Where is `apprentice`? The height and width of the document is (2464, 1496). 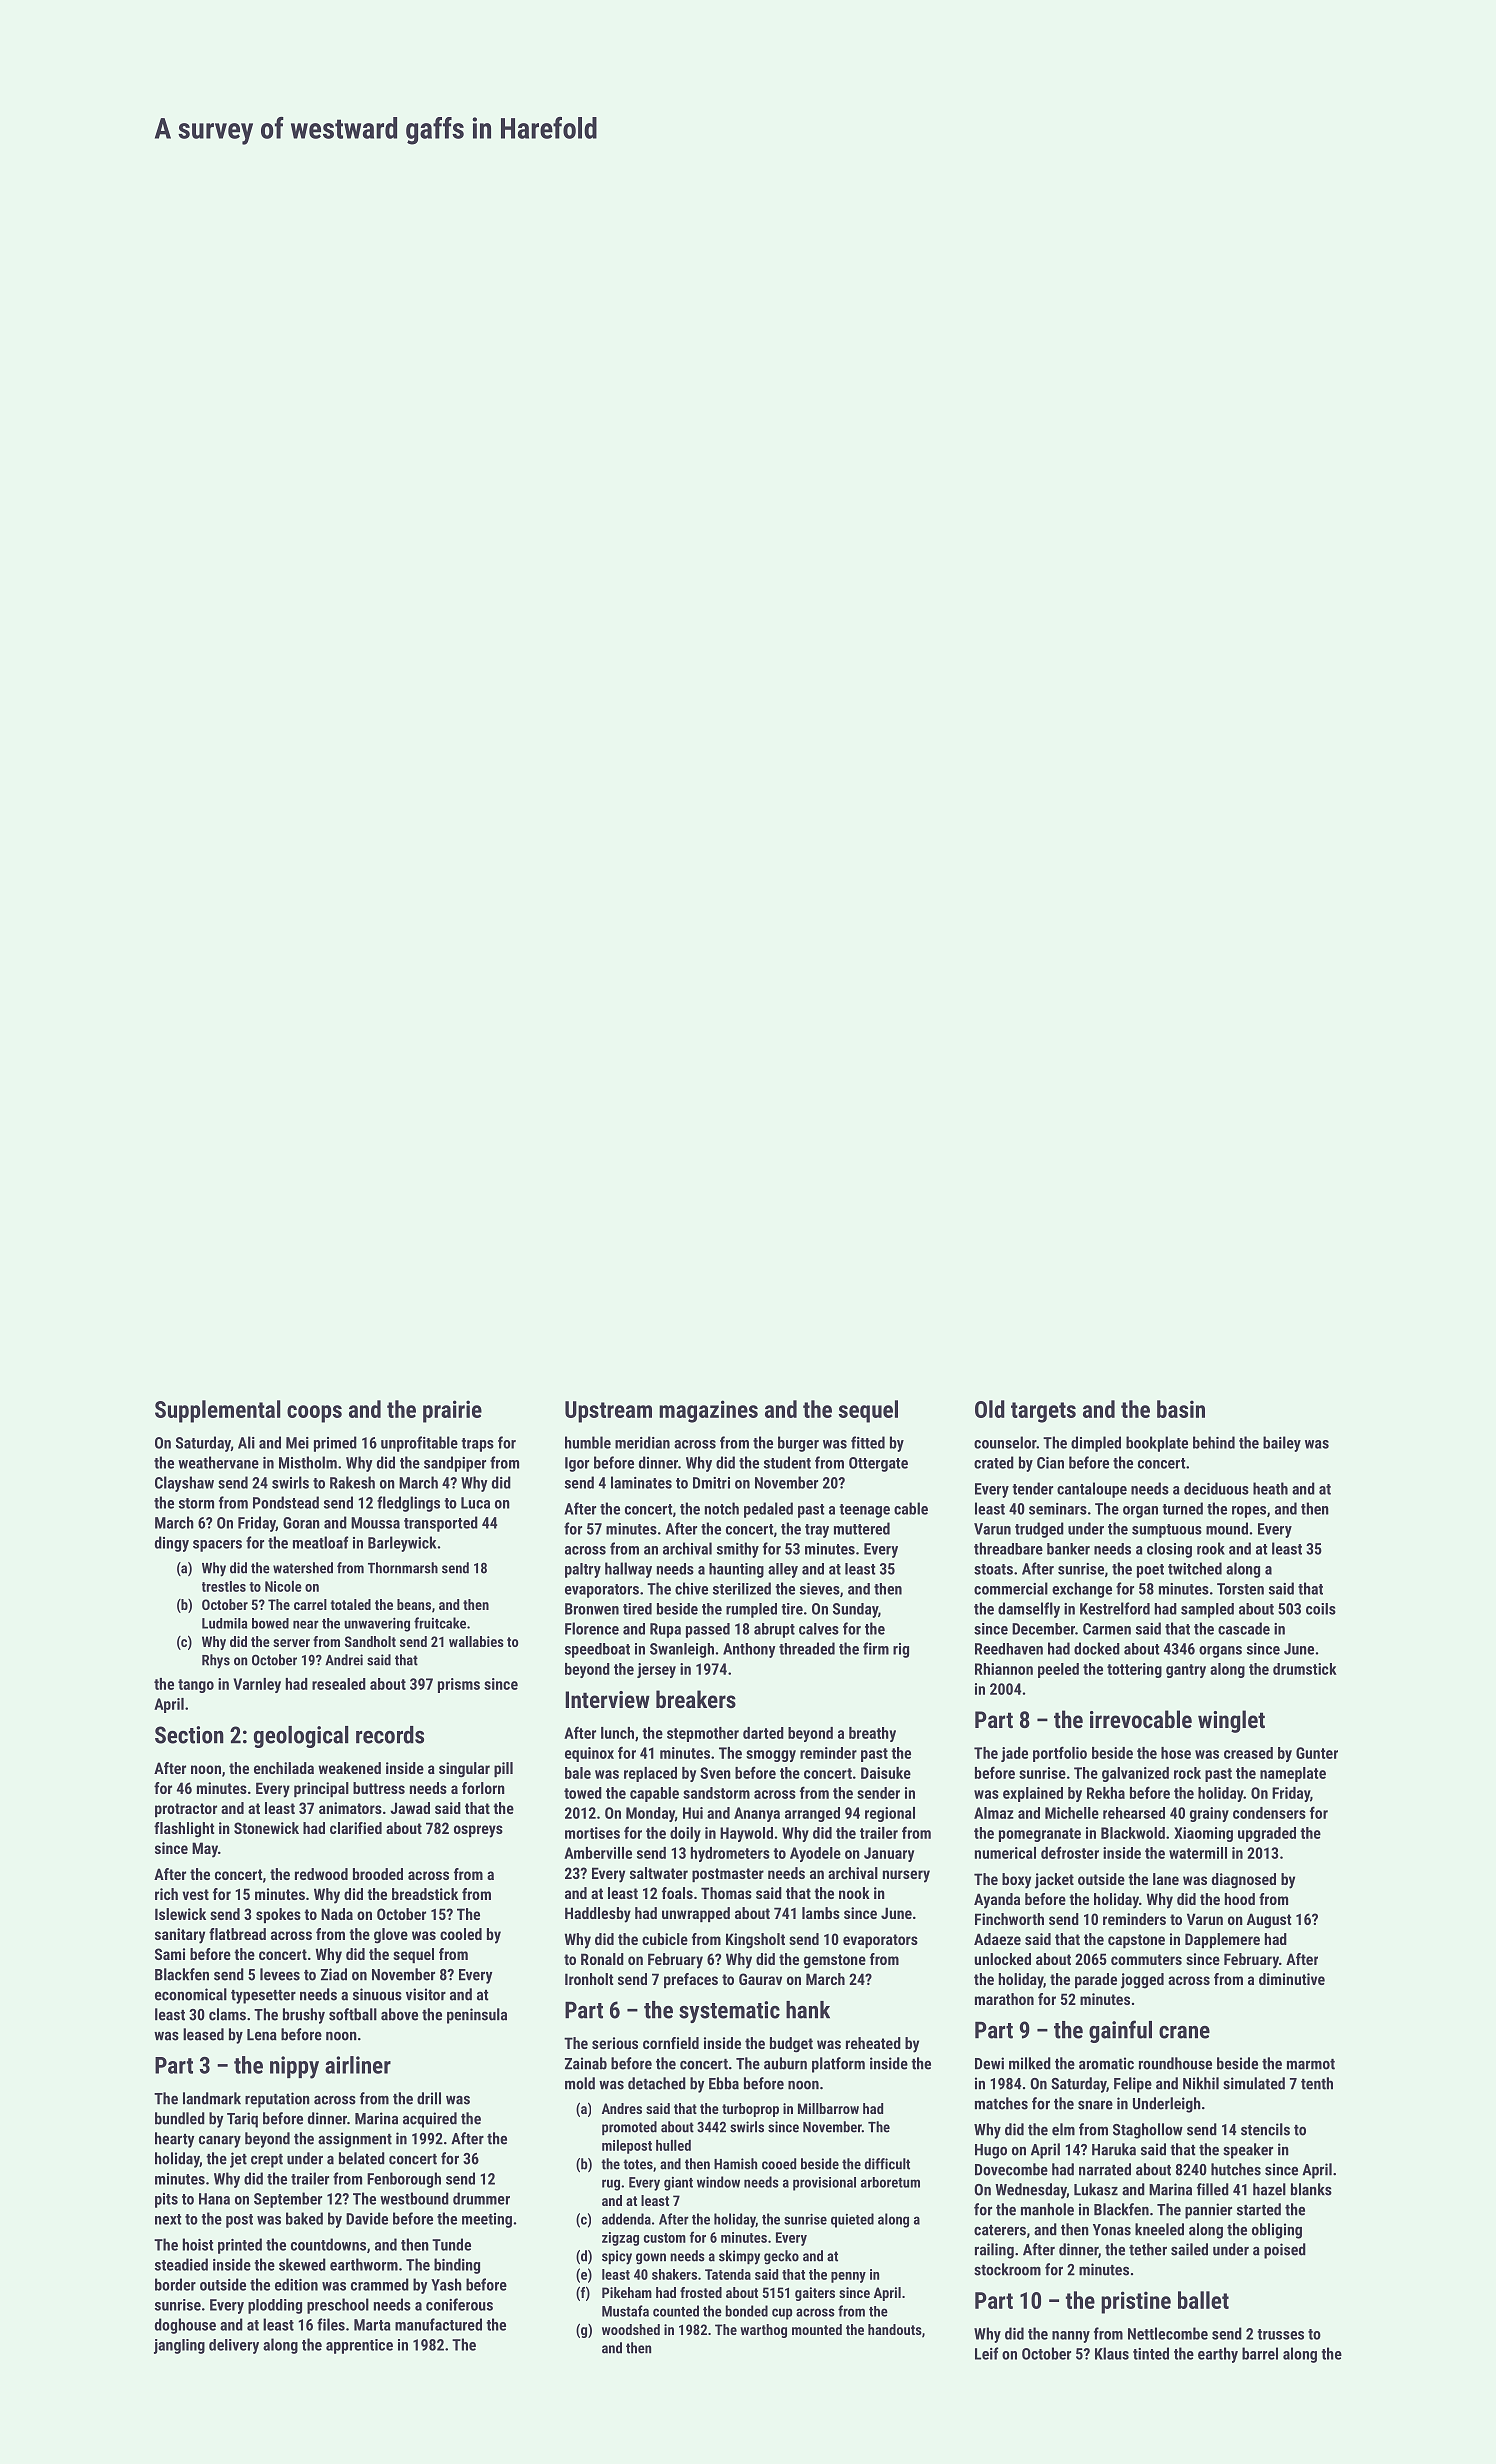
apprentice is located at coordinates (359, 2346).
